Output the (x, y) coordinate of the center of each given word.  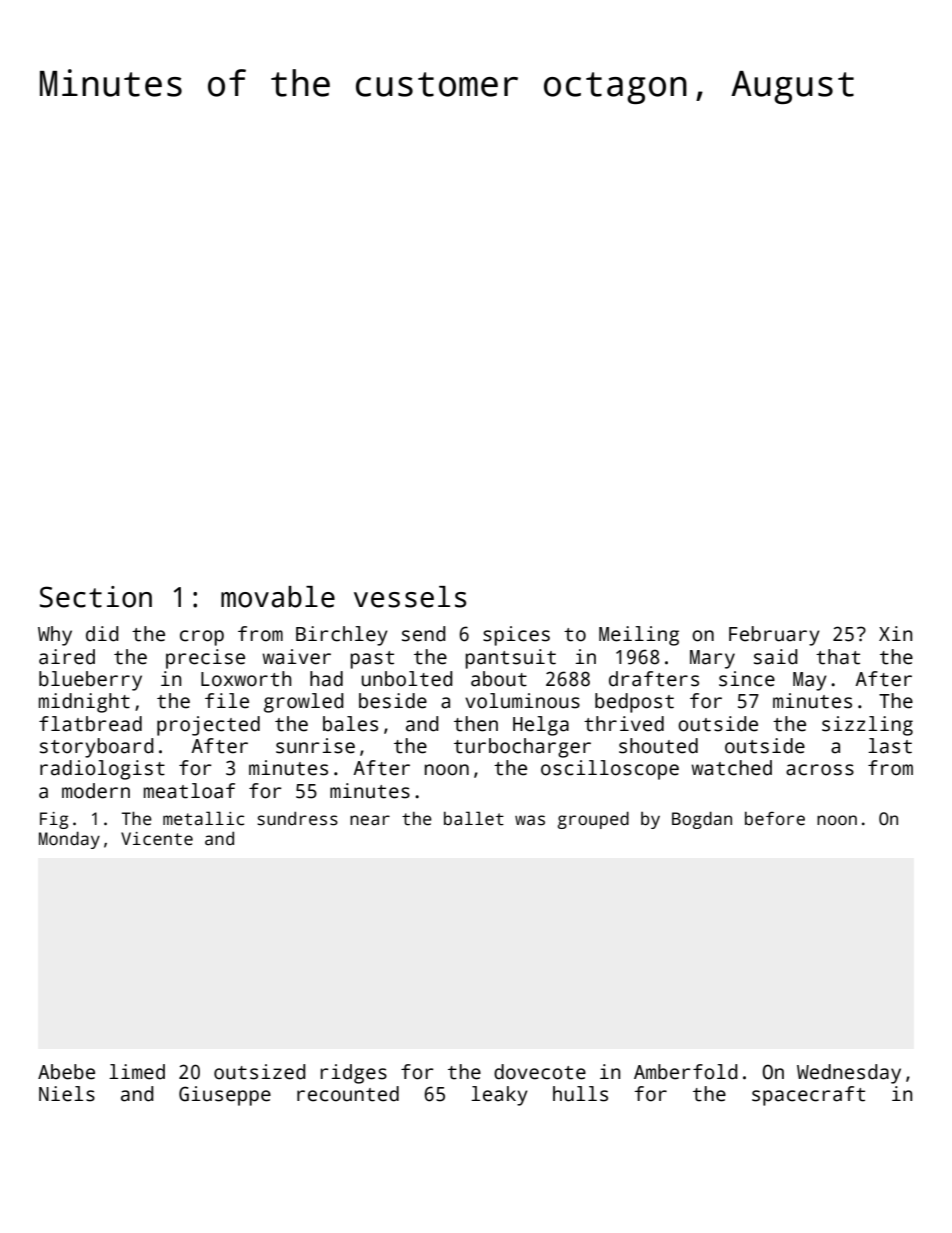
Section (96, 597)
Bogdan (702, 820)
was (530, 820)
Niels (67, 1094)
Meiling (639, 636)
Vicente (157, 839)
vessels (410, 597)
